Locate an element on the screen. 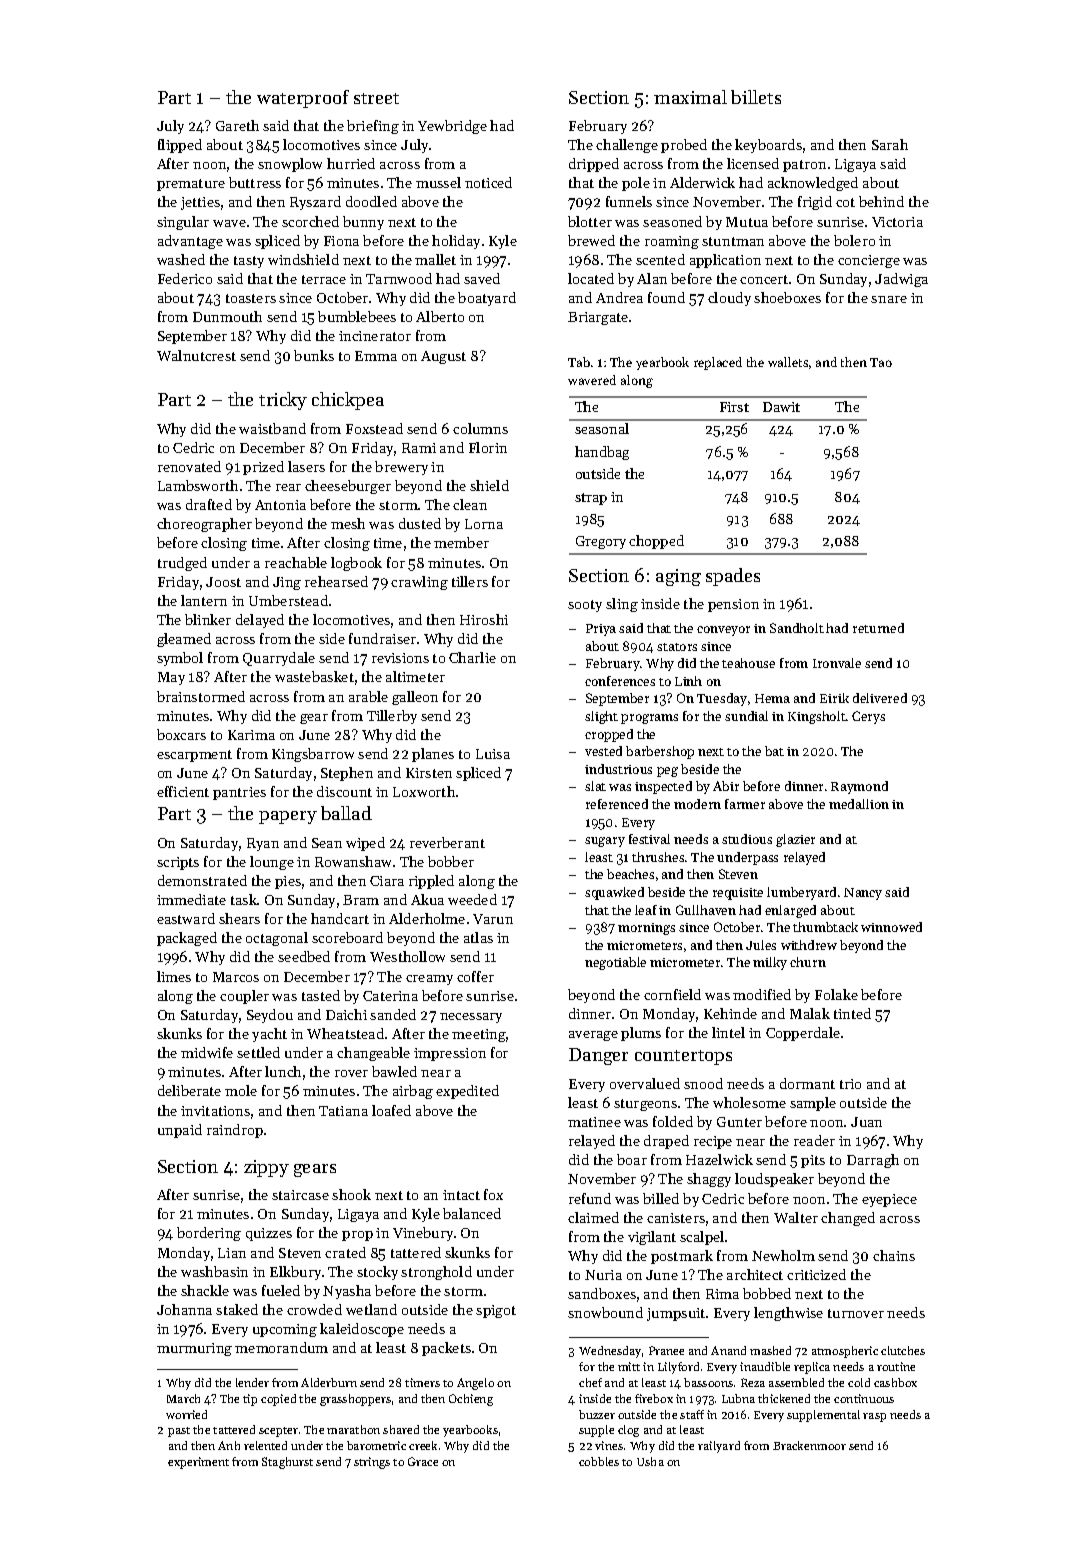  Rowanshaw is located at coordinates (353, 861).
